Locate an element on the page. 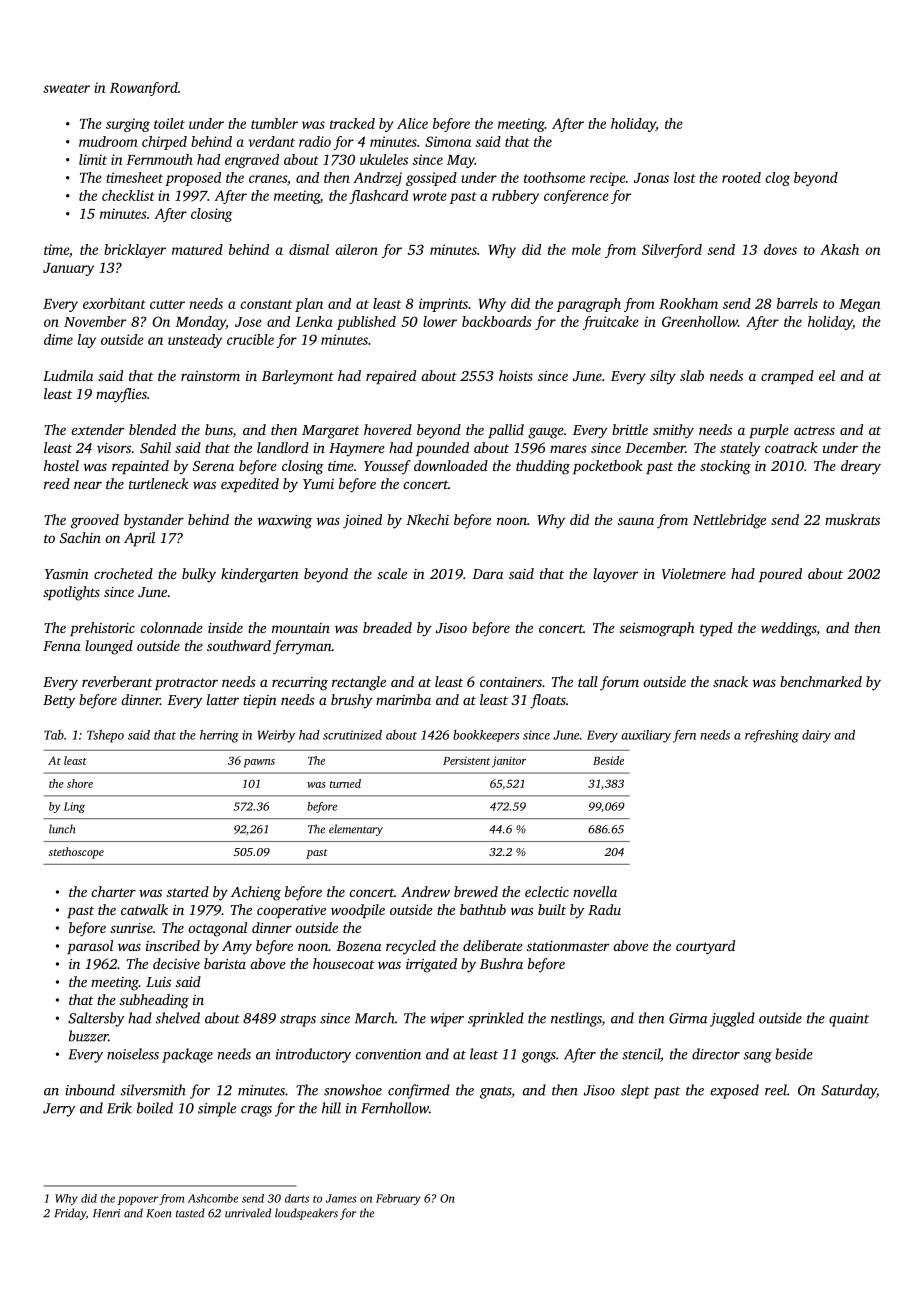  Alice is located at coordinates (412, 123).
